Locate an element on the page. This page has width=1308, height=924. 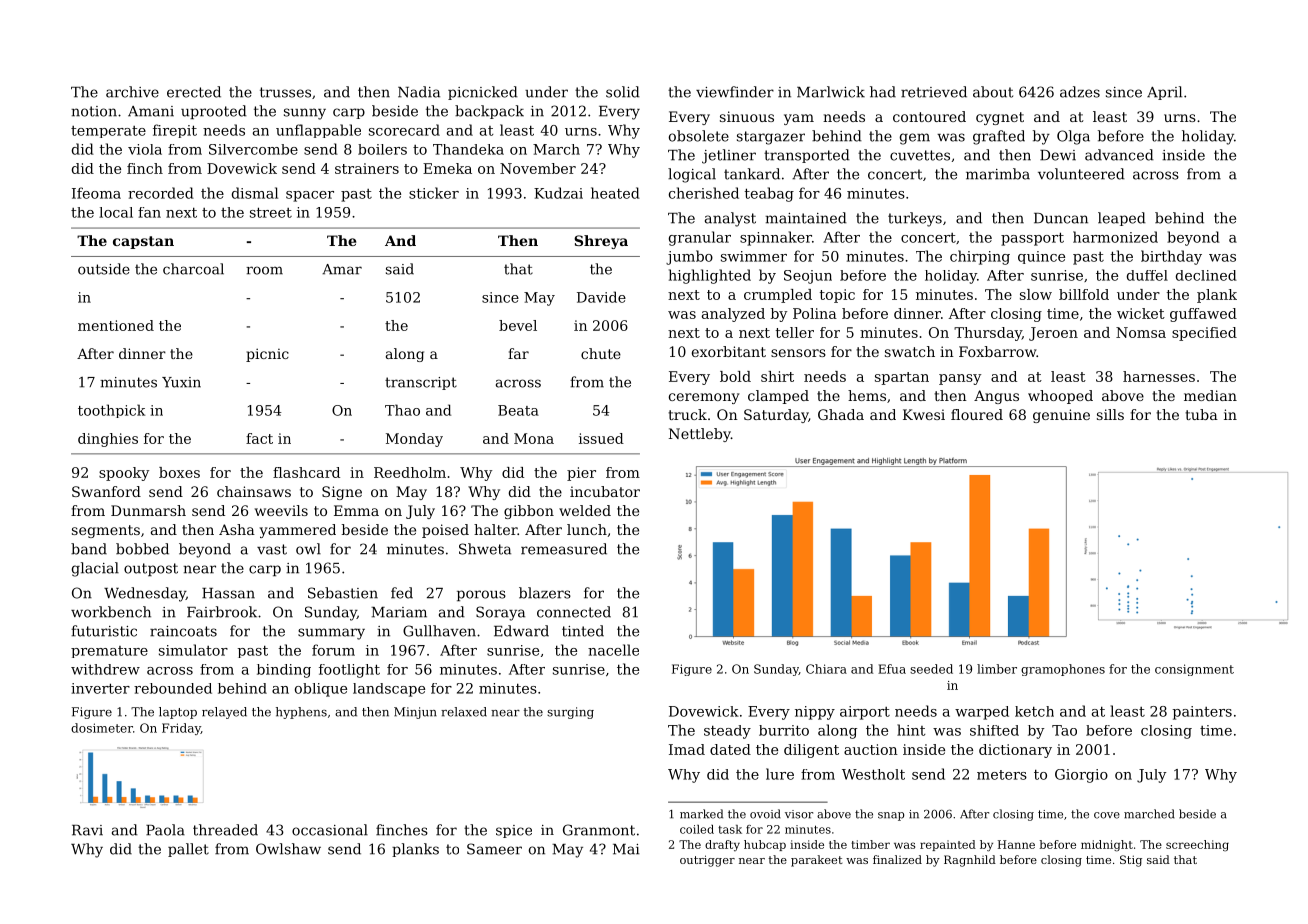
Davide is located at coordinates (601, 297).
